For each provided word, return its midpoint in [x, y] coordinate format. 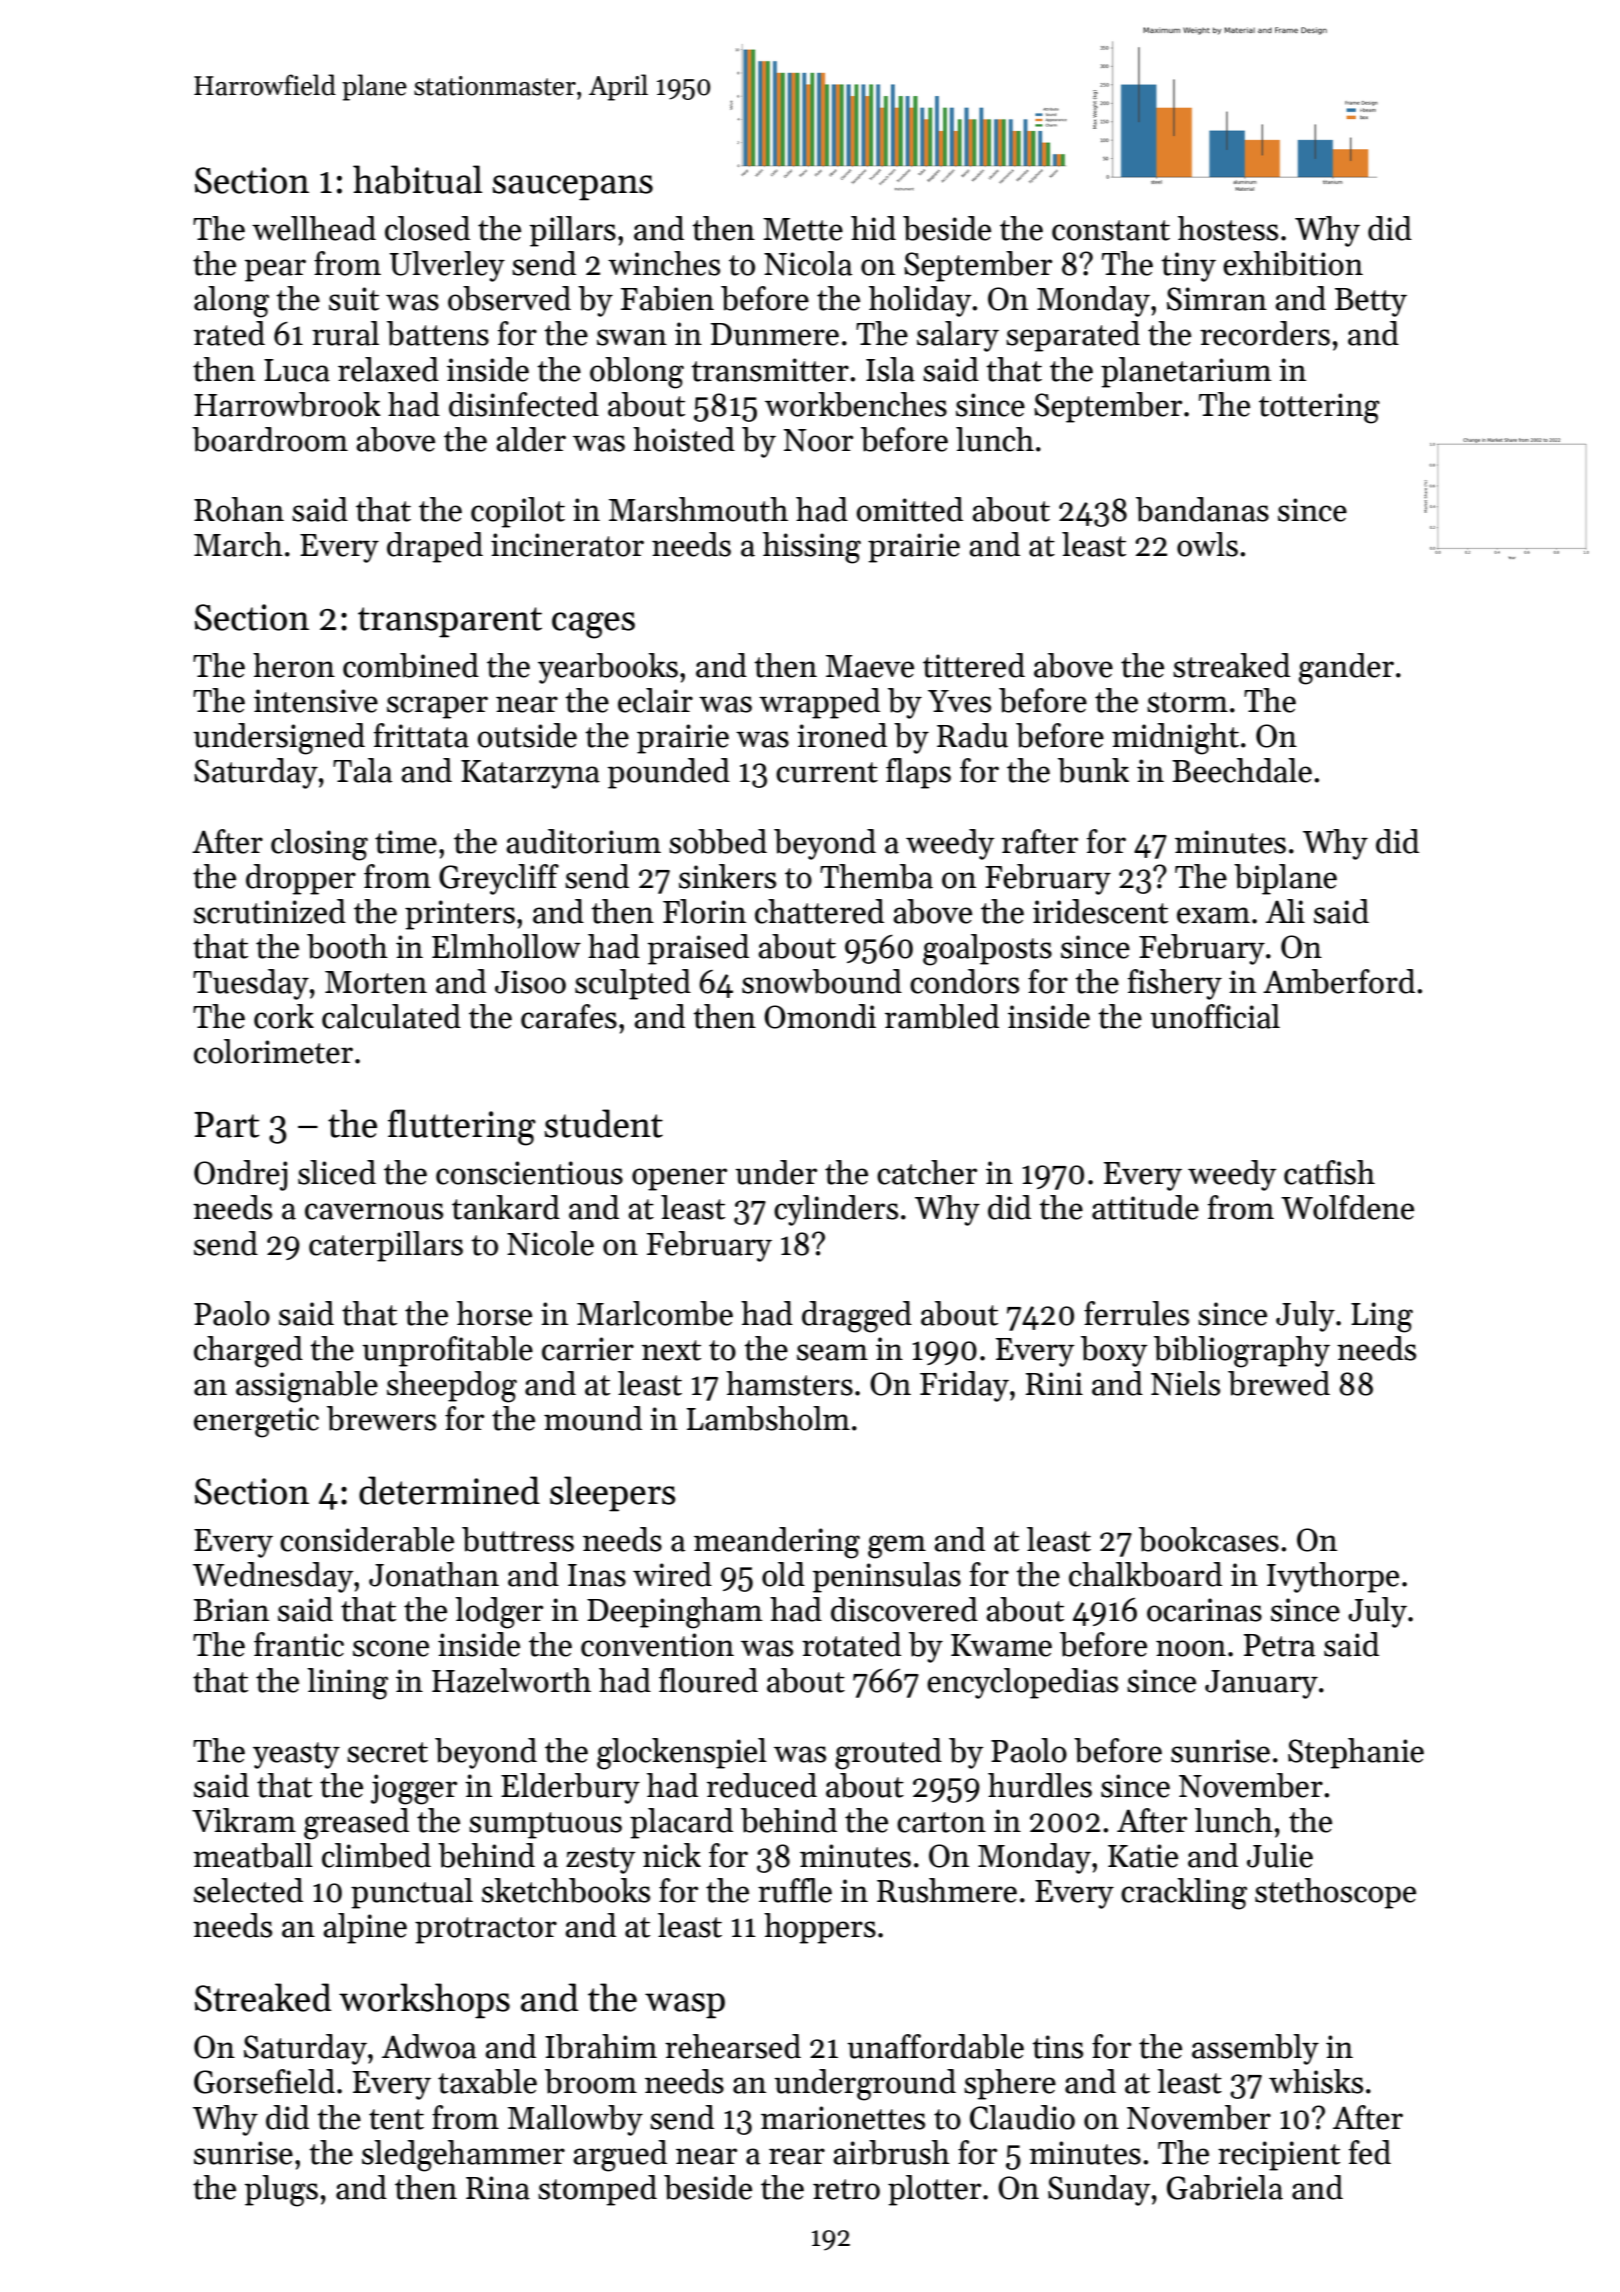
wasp [685, 2006]
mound [593, 1418]
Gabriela [1225, 2187]
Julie [1280, 1855]
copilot [518, 512]
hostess [1228, 228]
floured [708, 1680]
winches [664, 263]
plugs [281, 2191]
